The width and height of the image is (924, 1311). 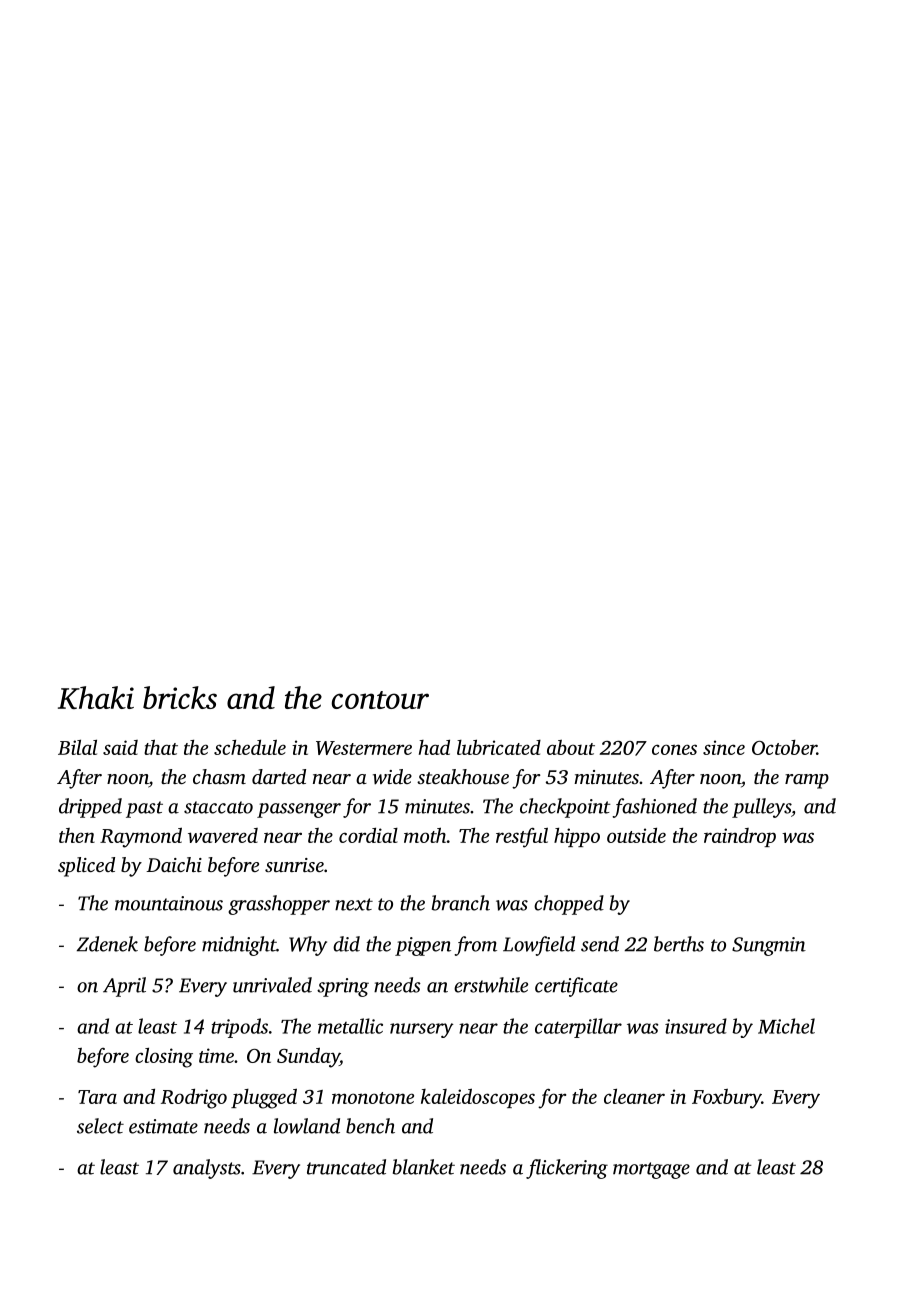 I want to click on Tara, so click(x=97, y=1097).
